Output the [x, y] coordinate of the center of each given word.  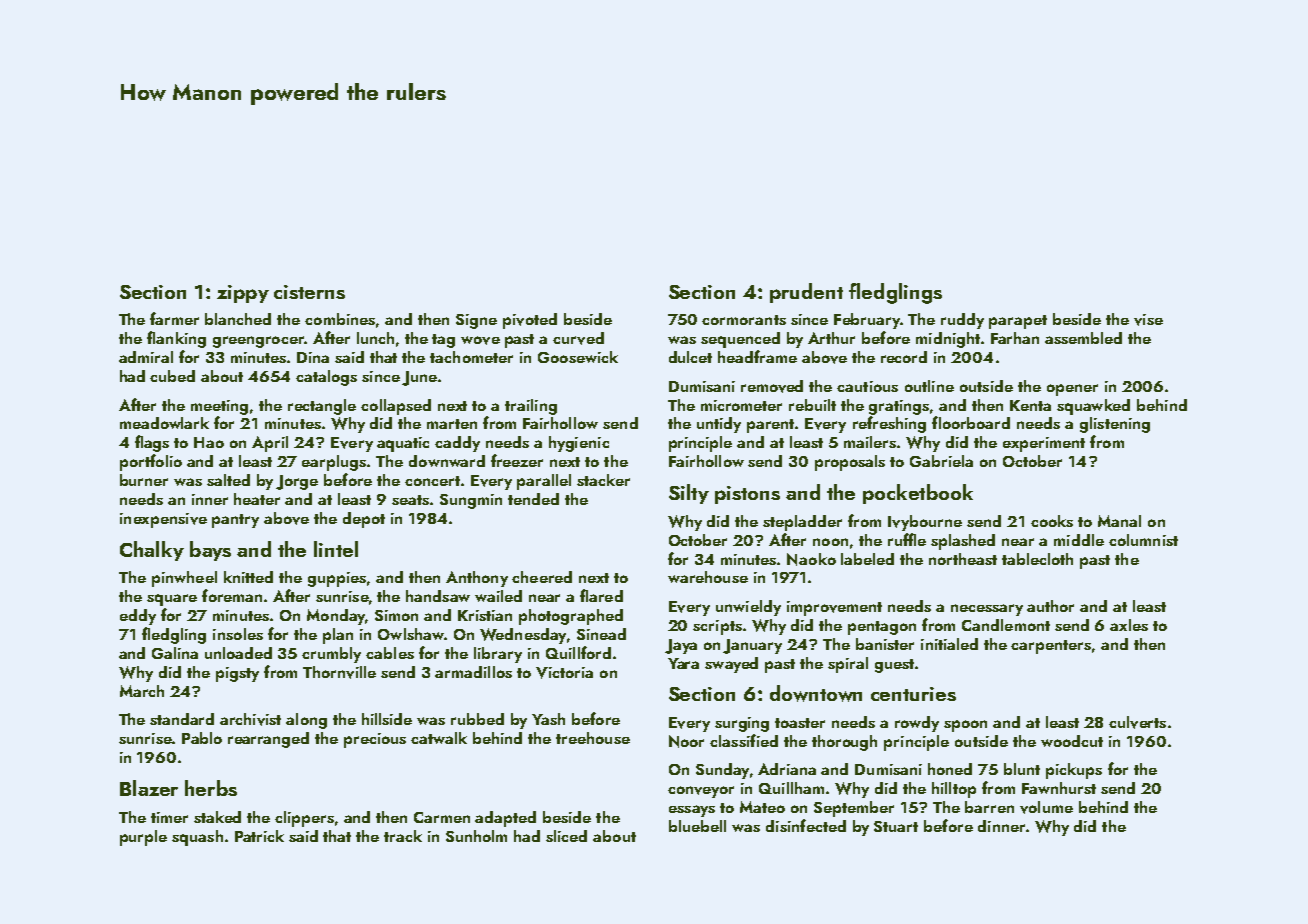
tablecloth [1037, 559]
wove [480, 340]
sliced [566, 836]
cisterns [309, 292]
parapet [1018, 322]
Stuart [896, 826]
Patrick [259, 836]
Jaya [681, 646]
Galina [175, 653]
